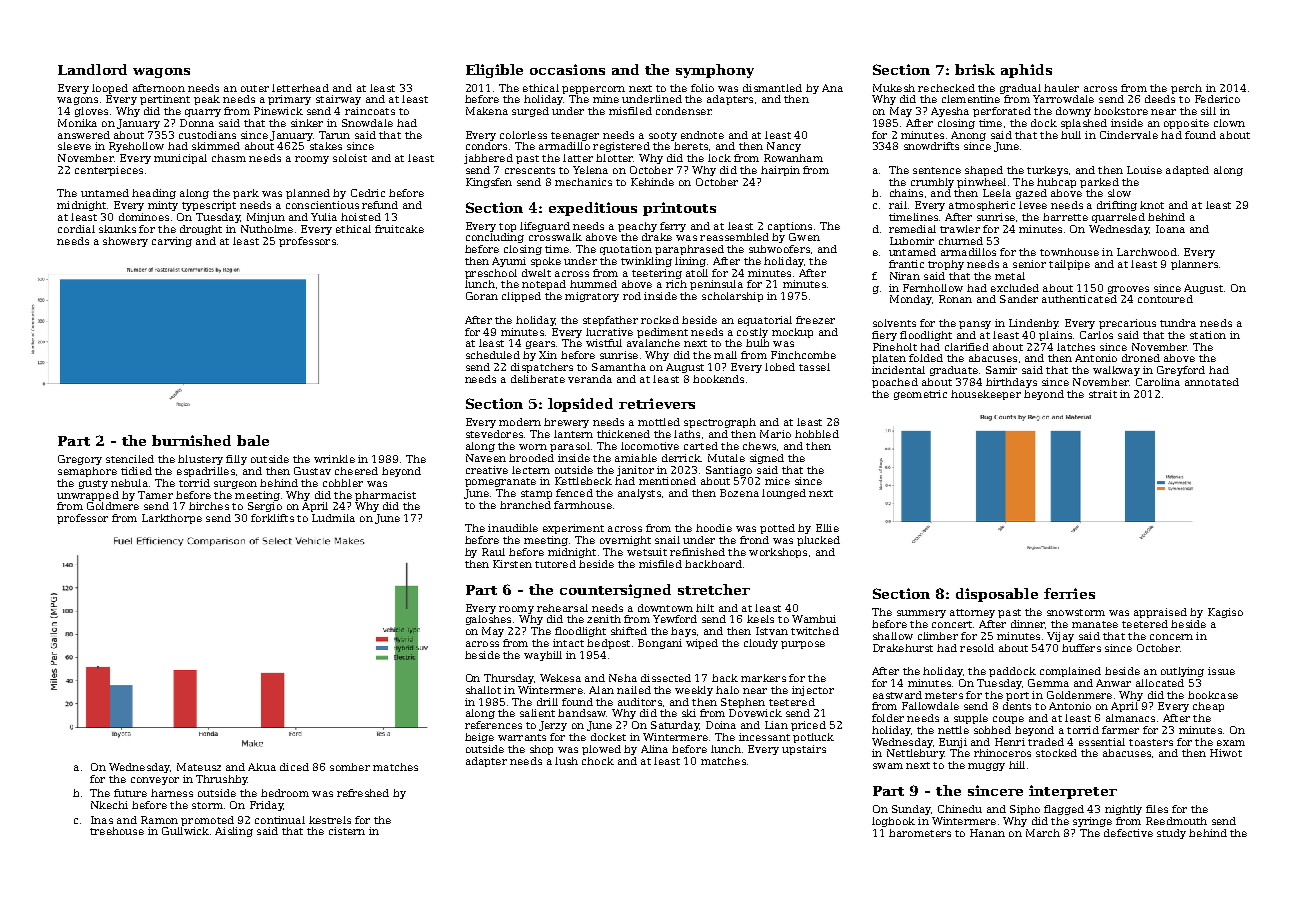  What do you see at coordinates (300, 88) in the document?
I see `letterhead` at bounding box center [300, 88].
